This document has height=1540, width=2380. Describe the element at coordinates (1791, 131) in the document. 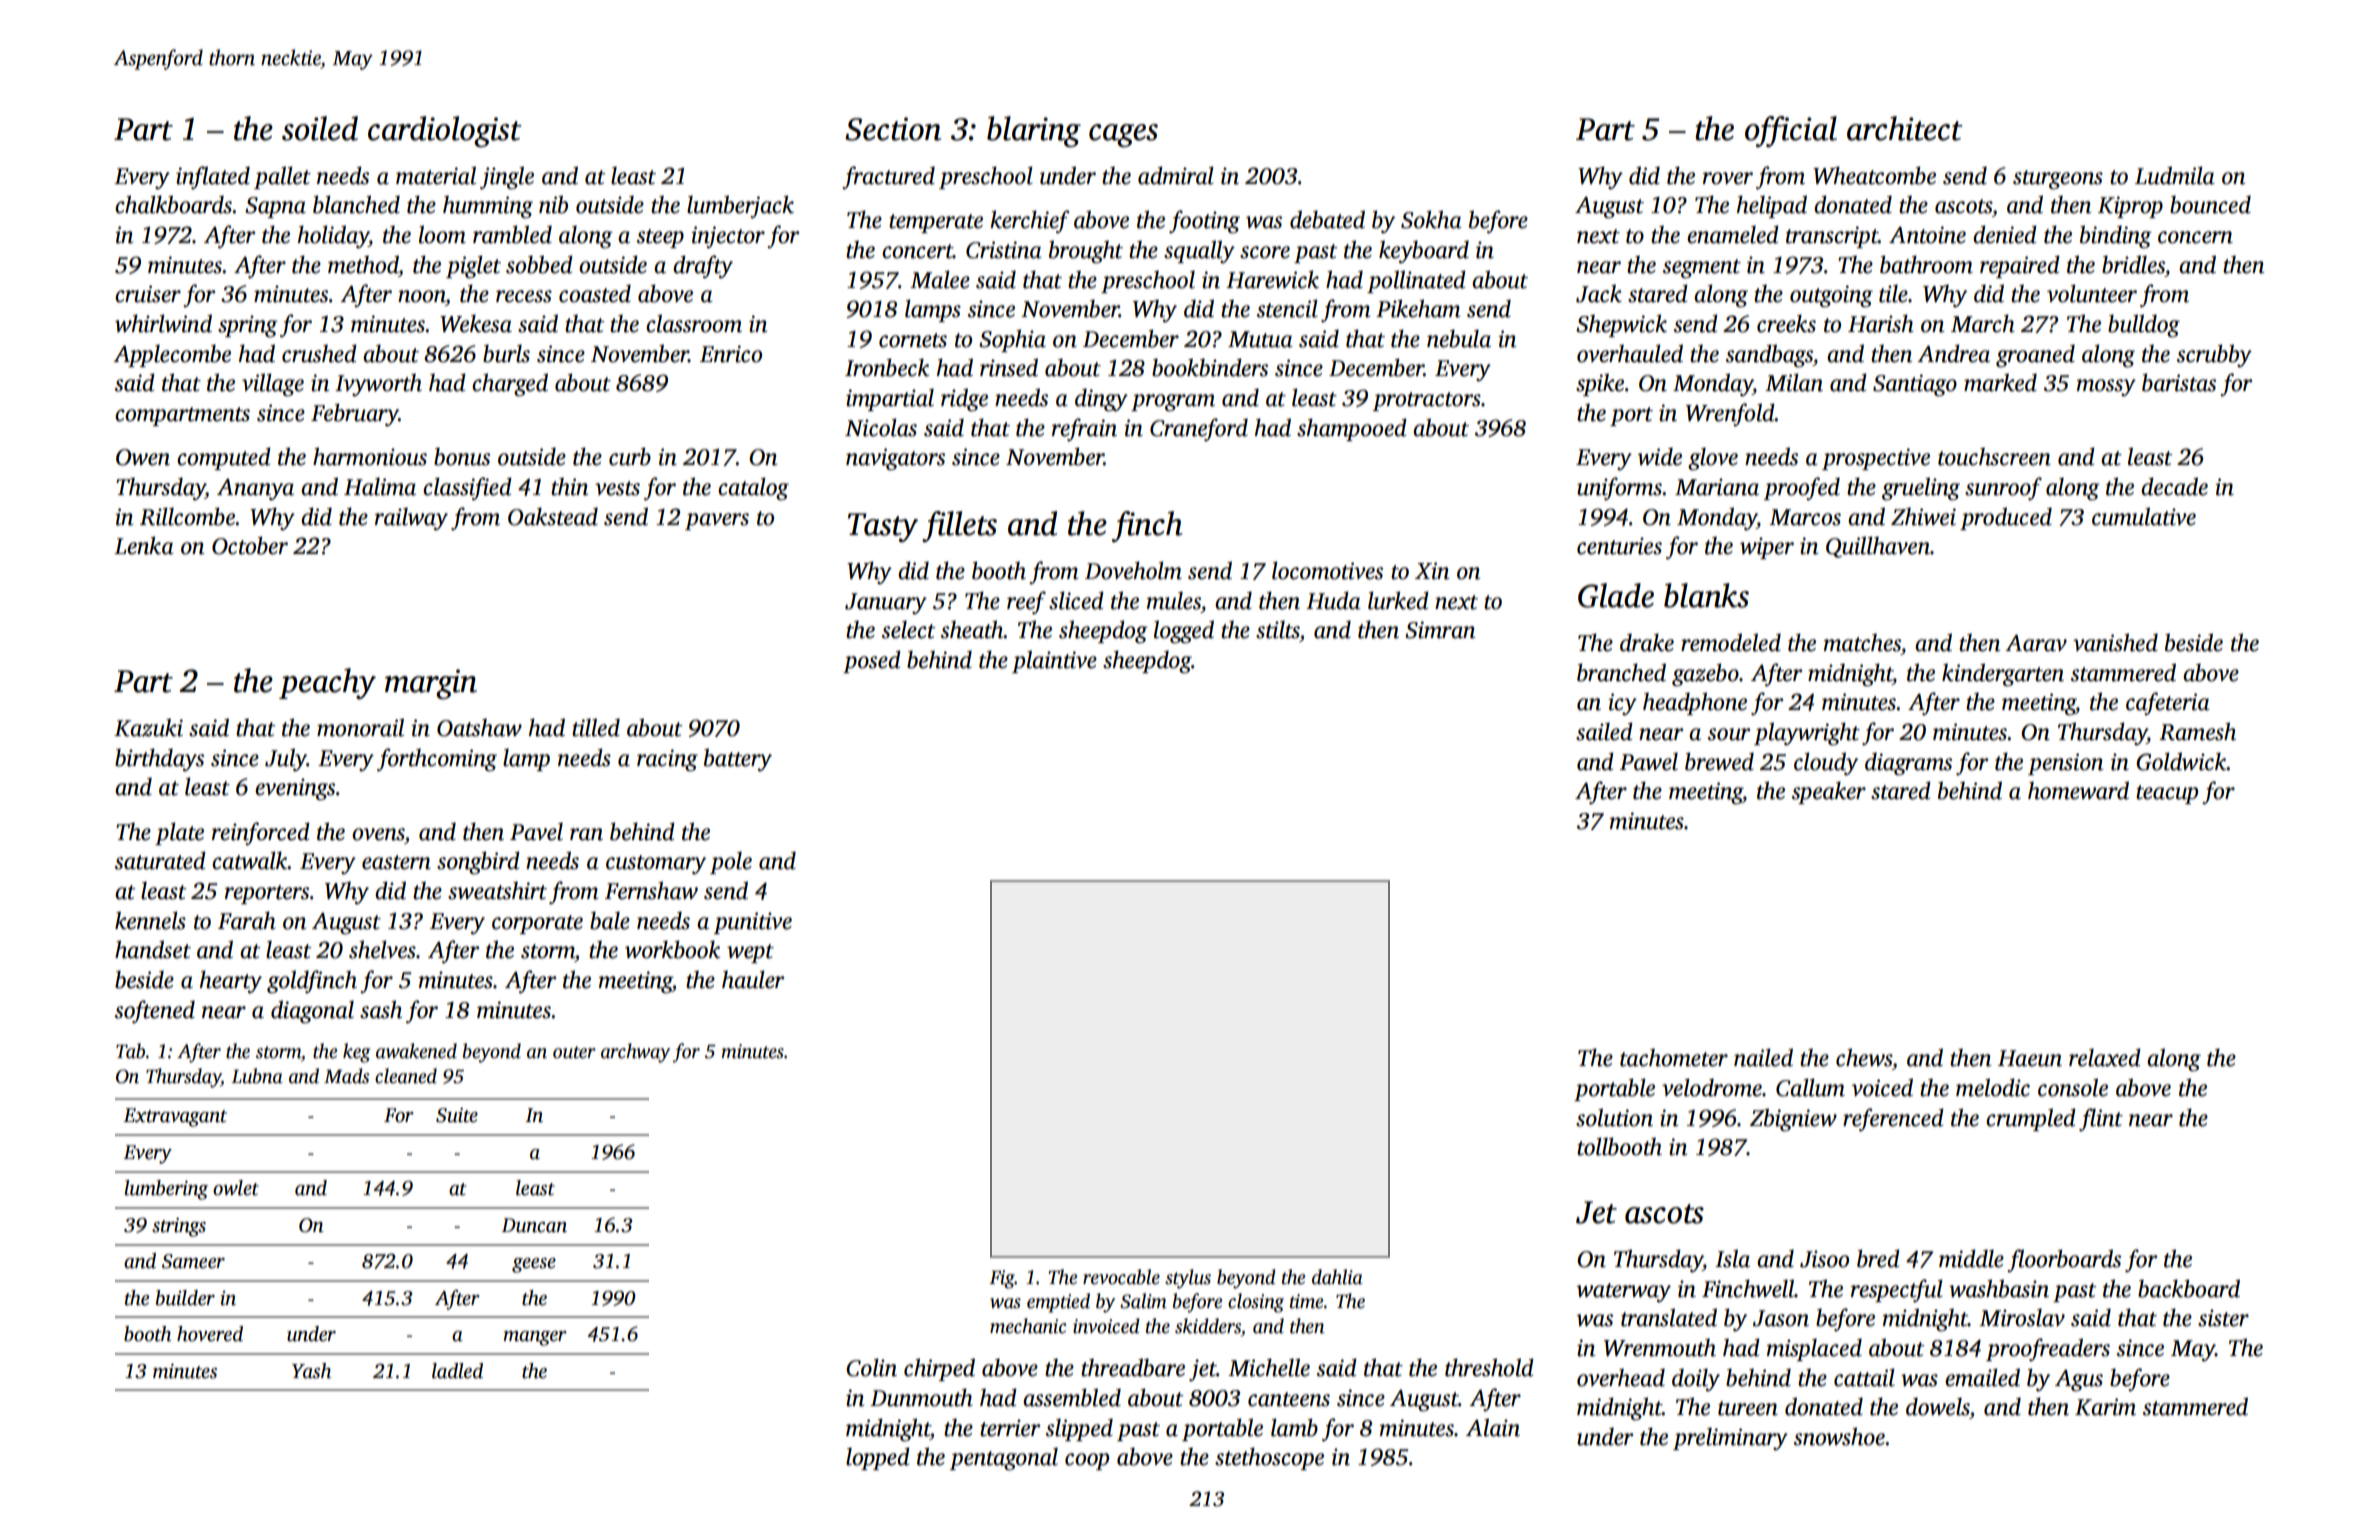

I see `official` at that location.
